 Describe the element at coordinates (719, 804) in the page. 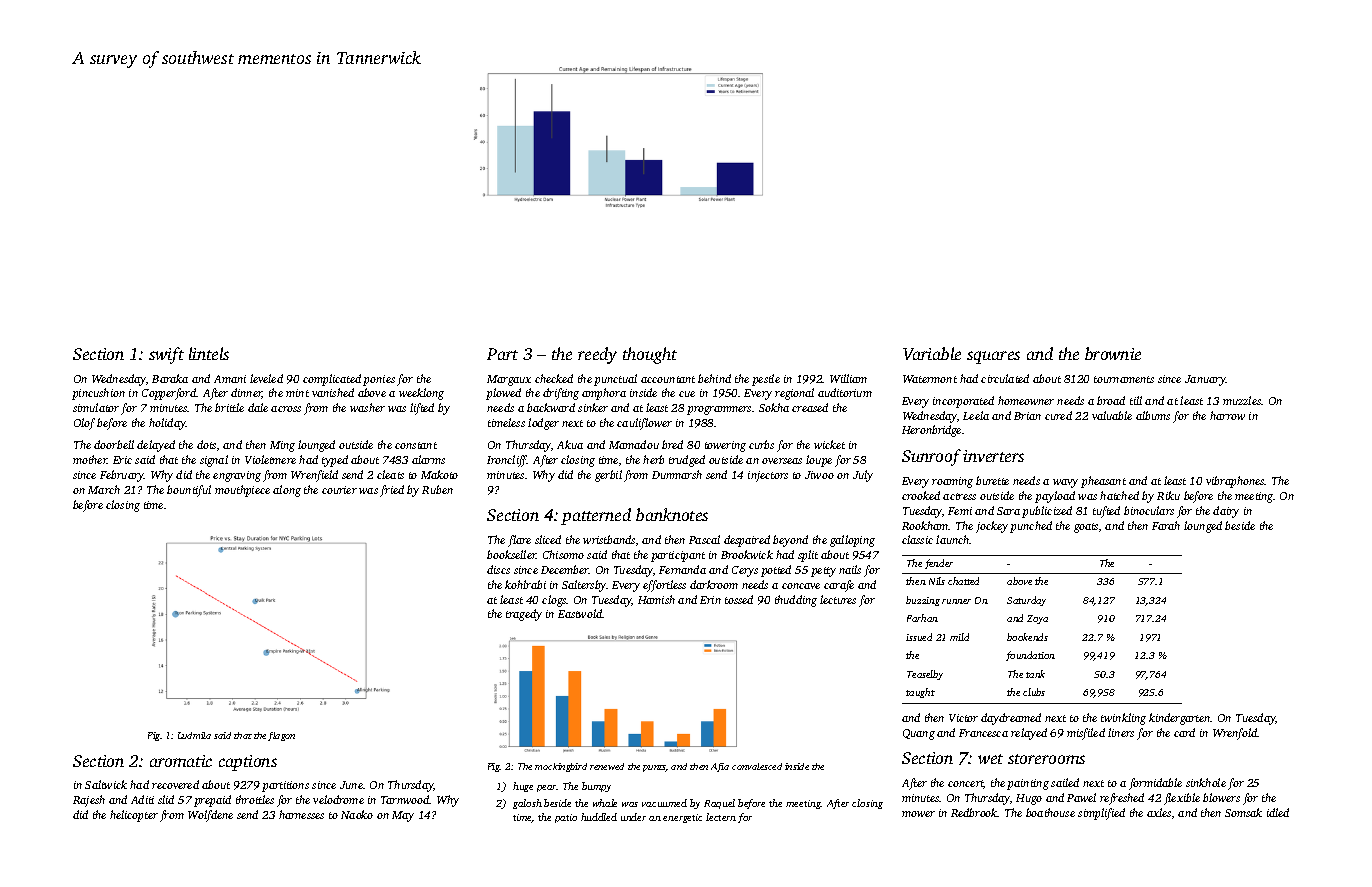

I see `Raquel` at that location.
